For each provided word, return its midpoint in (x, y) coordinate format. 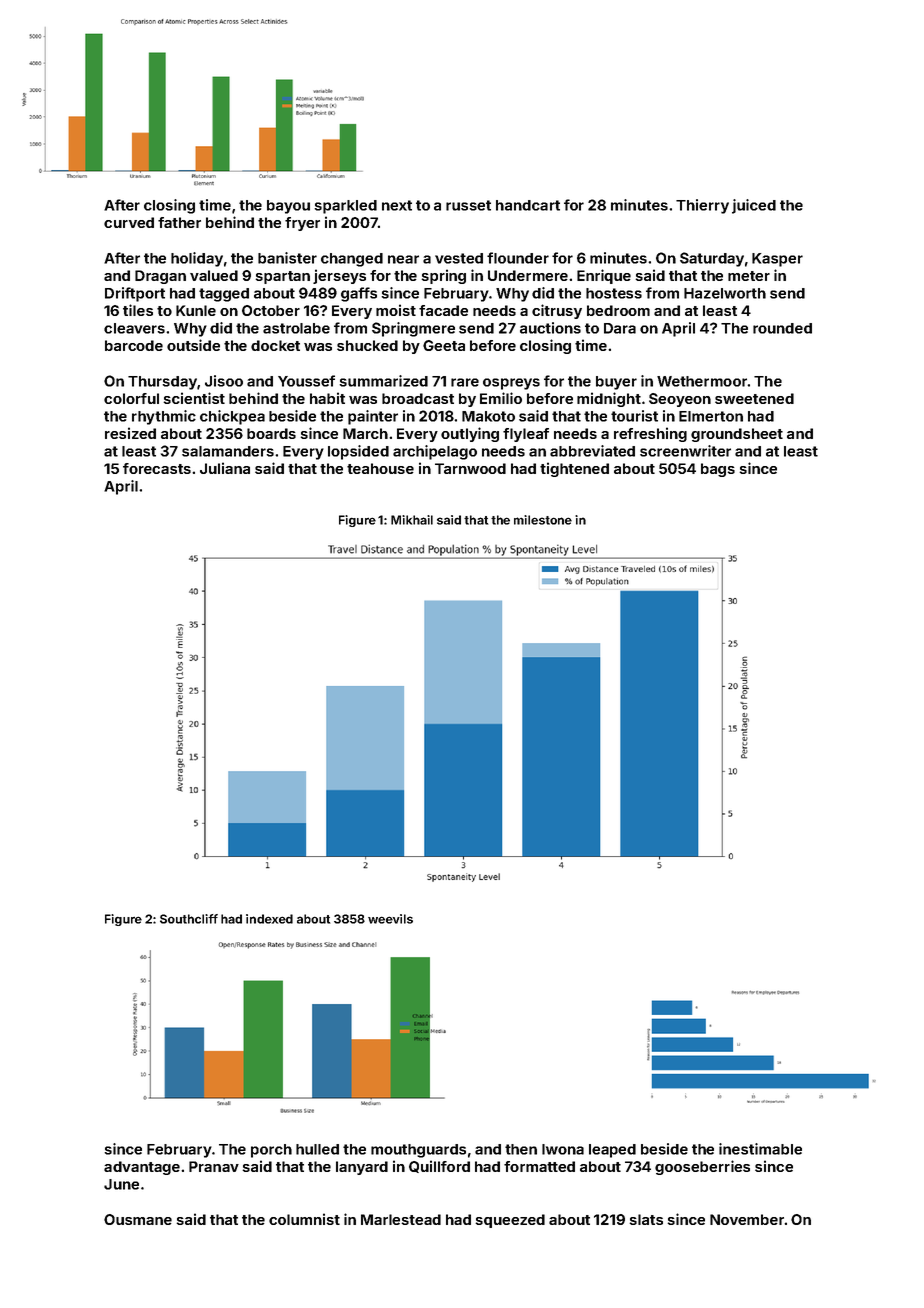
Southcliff (189, 919)
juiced (754, 206)
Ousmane (138, 1219)
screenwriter (685, 451)
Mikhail (412, 520)
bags (718, 470)
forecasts (157, 468)
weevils (390, 919)
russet (468, 205)
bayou (288, 207)
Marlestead (401, 1219)
